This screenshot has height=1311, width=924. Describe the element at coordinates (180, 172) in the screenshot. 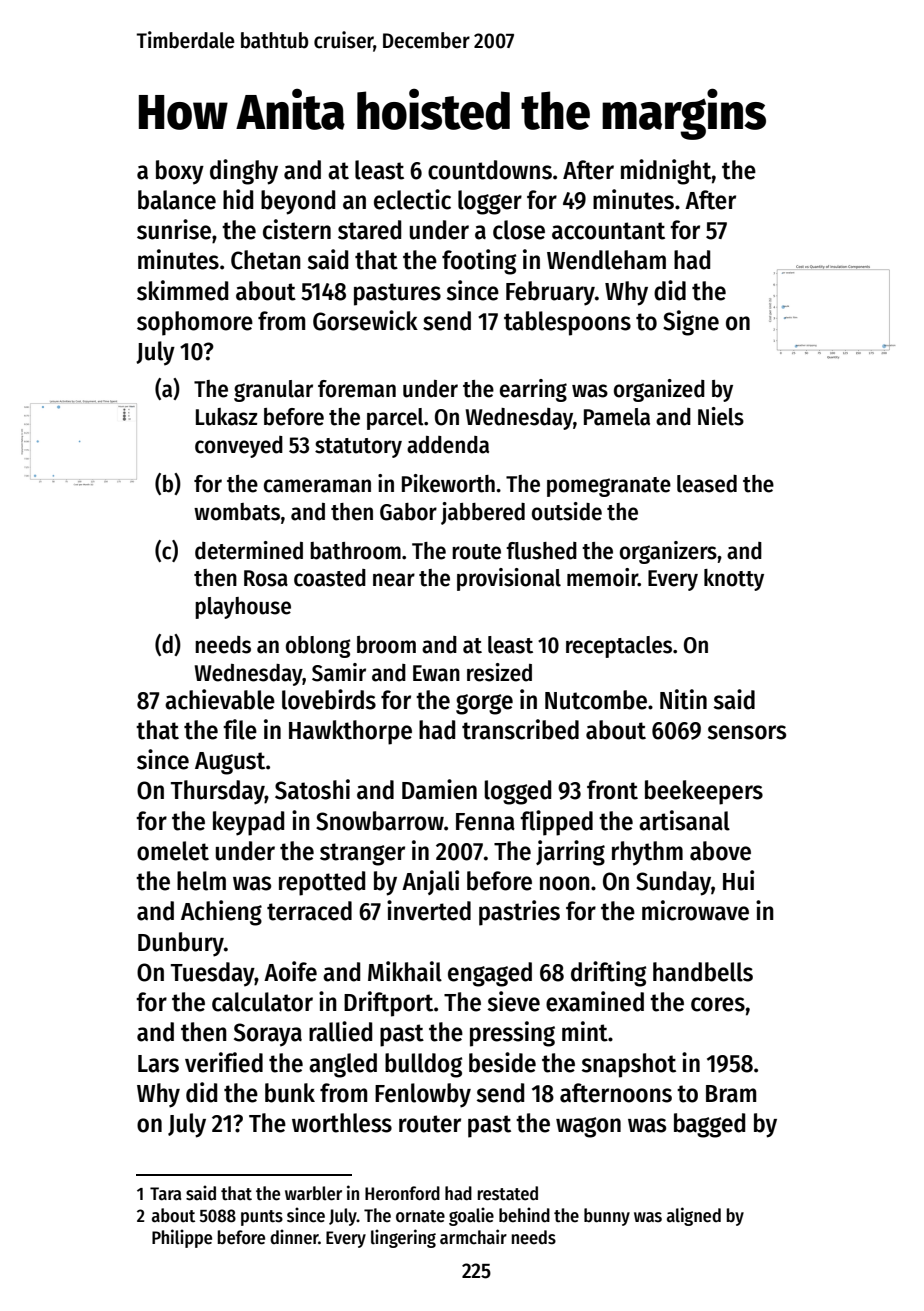

I see `boxy` at that location.
